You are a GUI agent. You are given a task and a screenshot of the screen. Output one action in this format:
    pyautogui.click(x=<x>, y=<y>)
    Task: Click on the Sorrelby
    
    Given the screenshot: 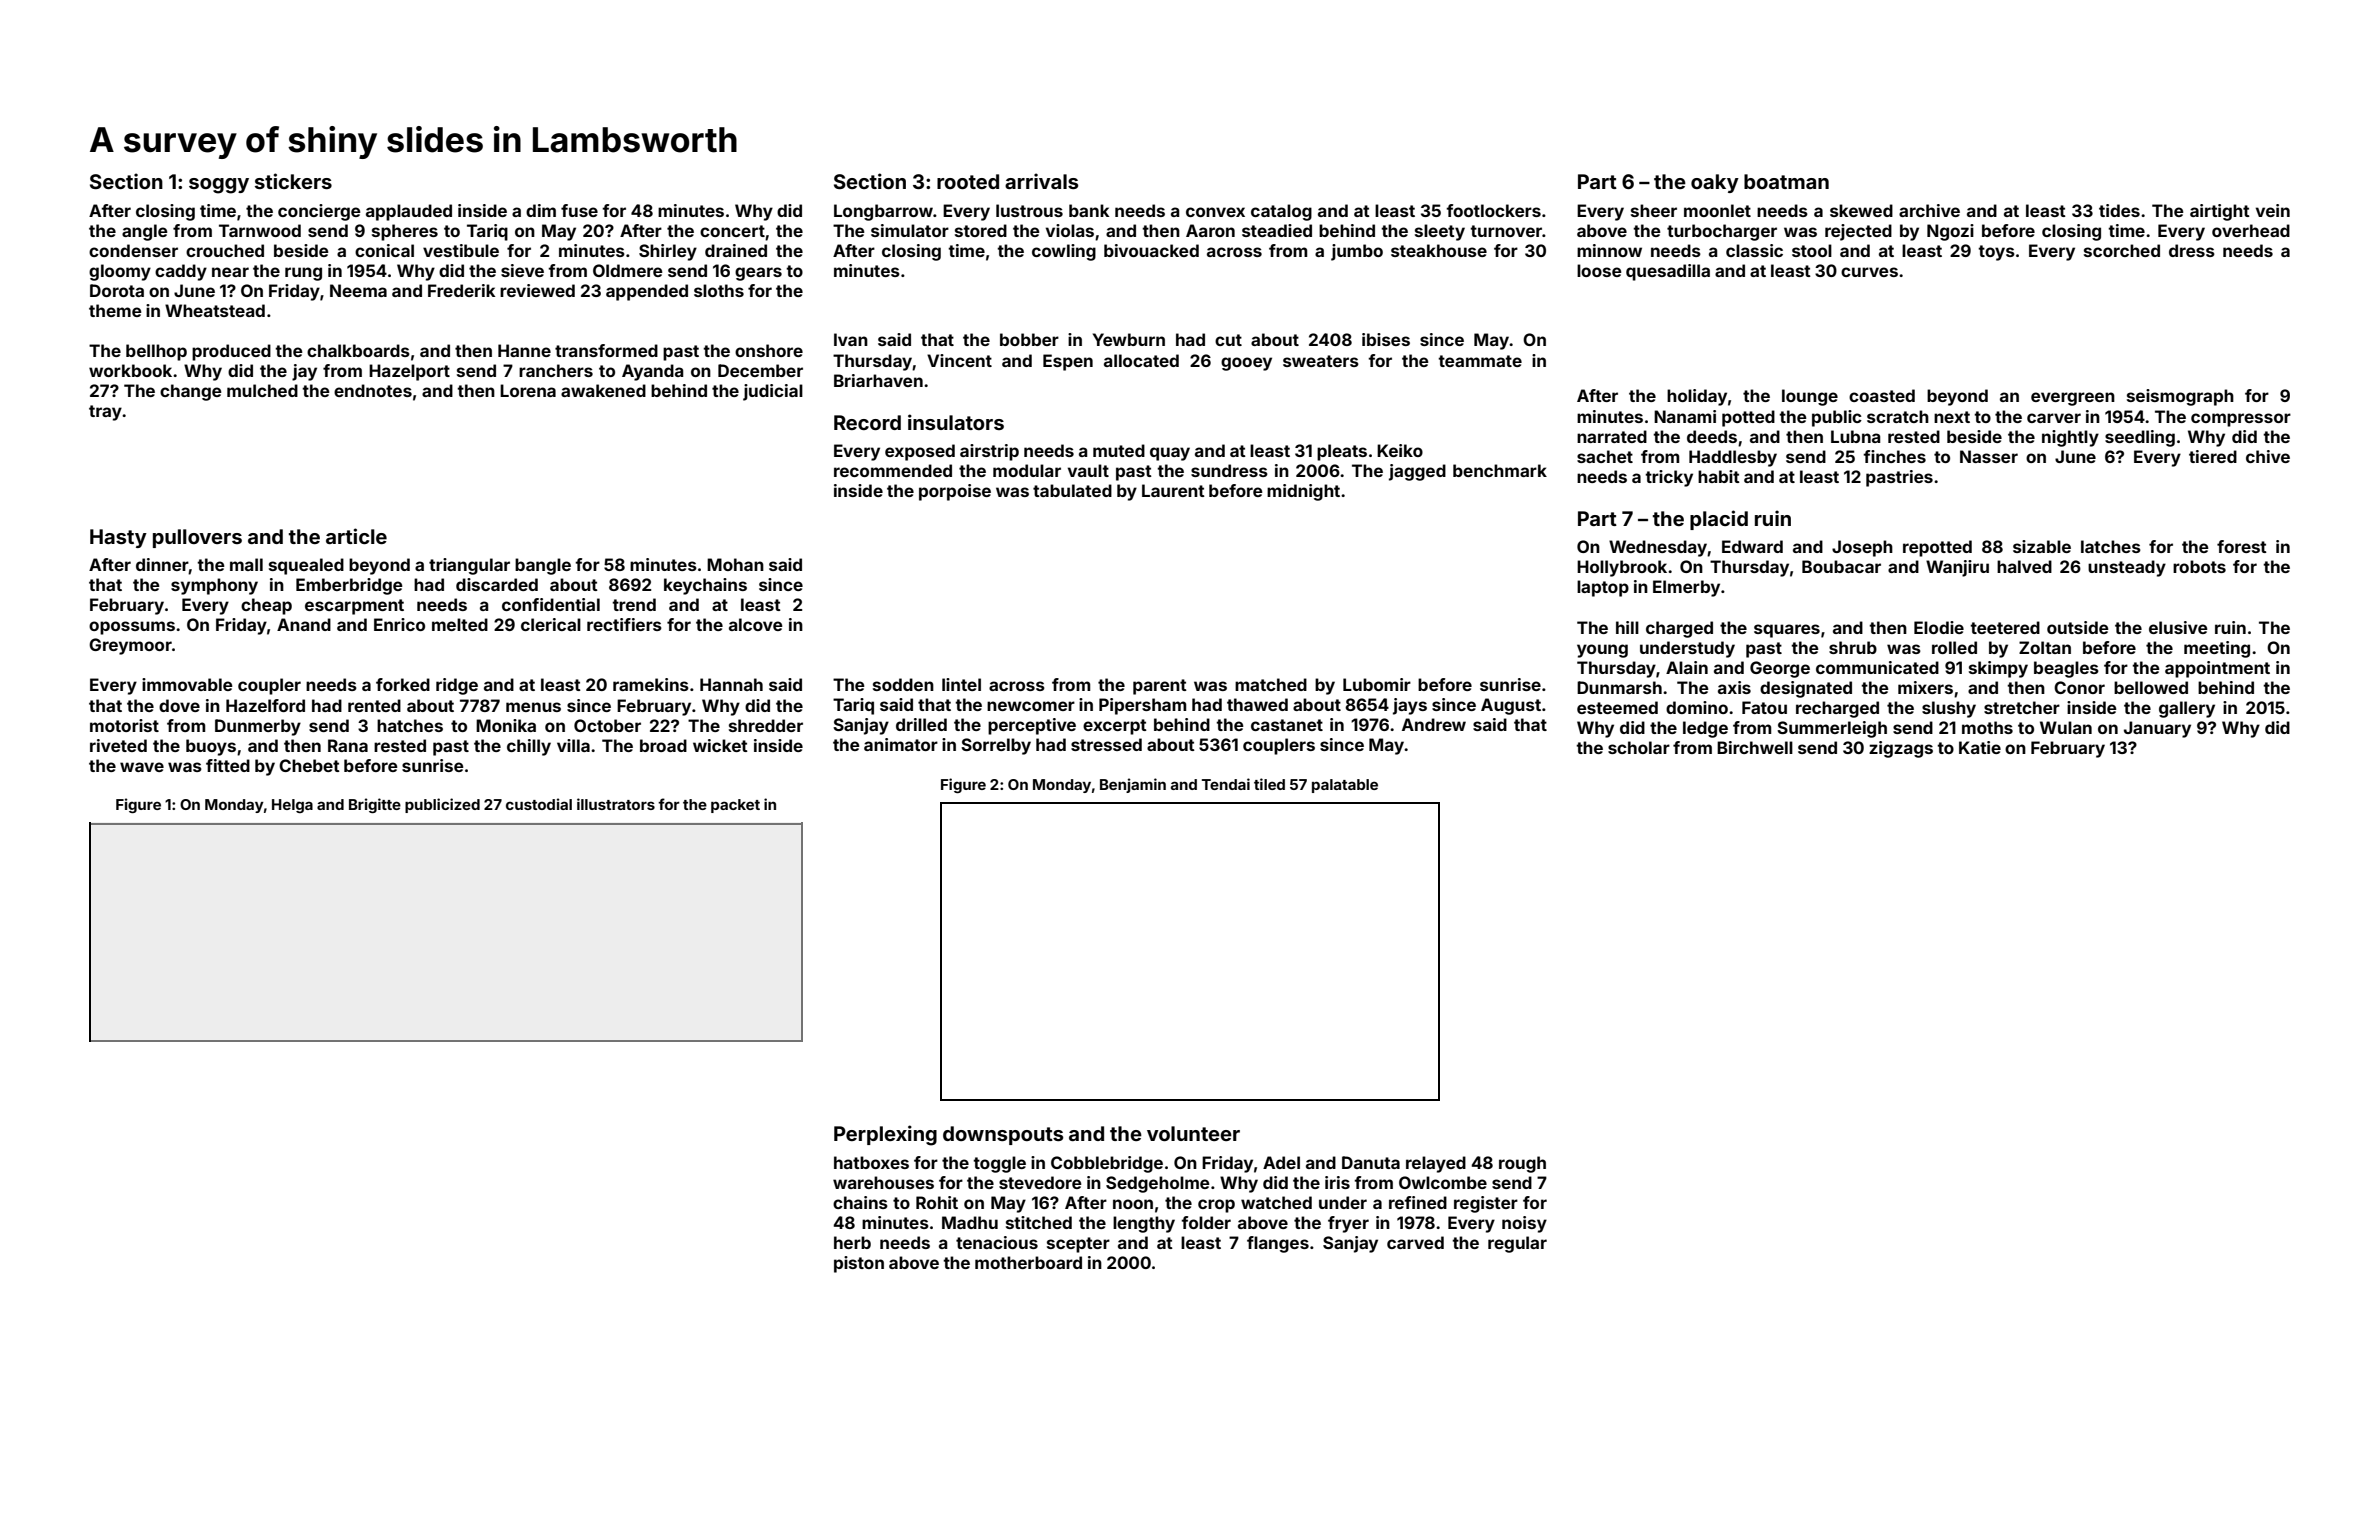 What is the action you would take?
    pyautogui.click(x=996, y=746)
